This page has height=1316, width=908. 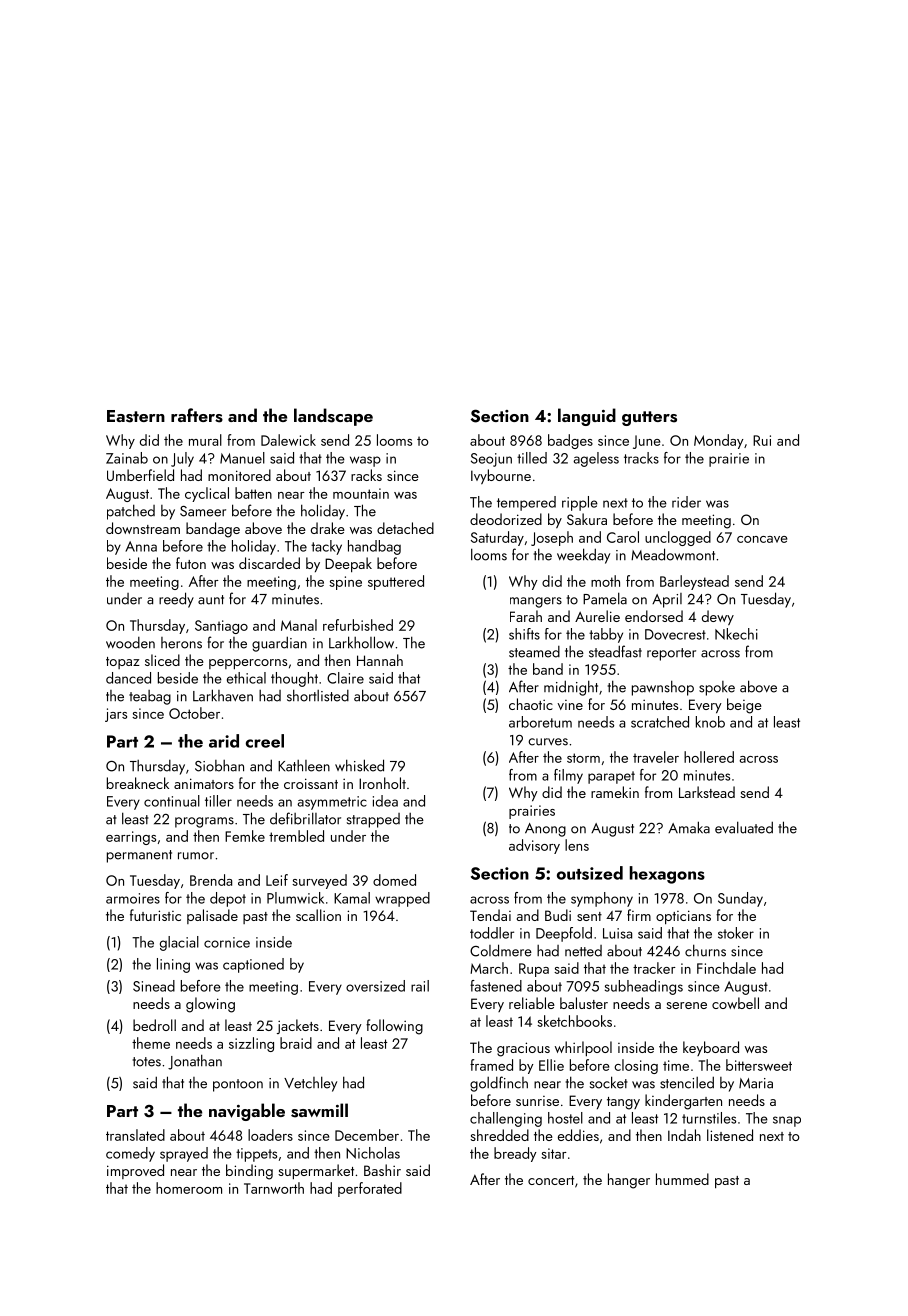 I want to click on idea, so click(x=385, y=801).
